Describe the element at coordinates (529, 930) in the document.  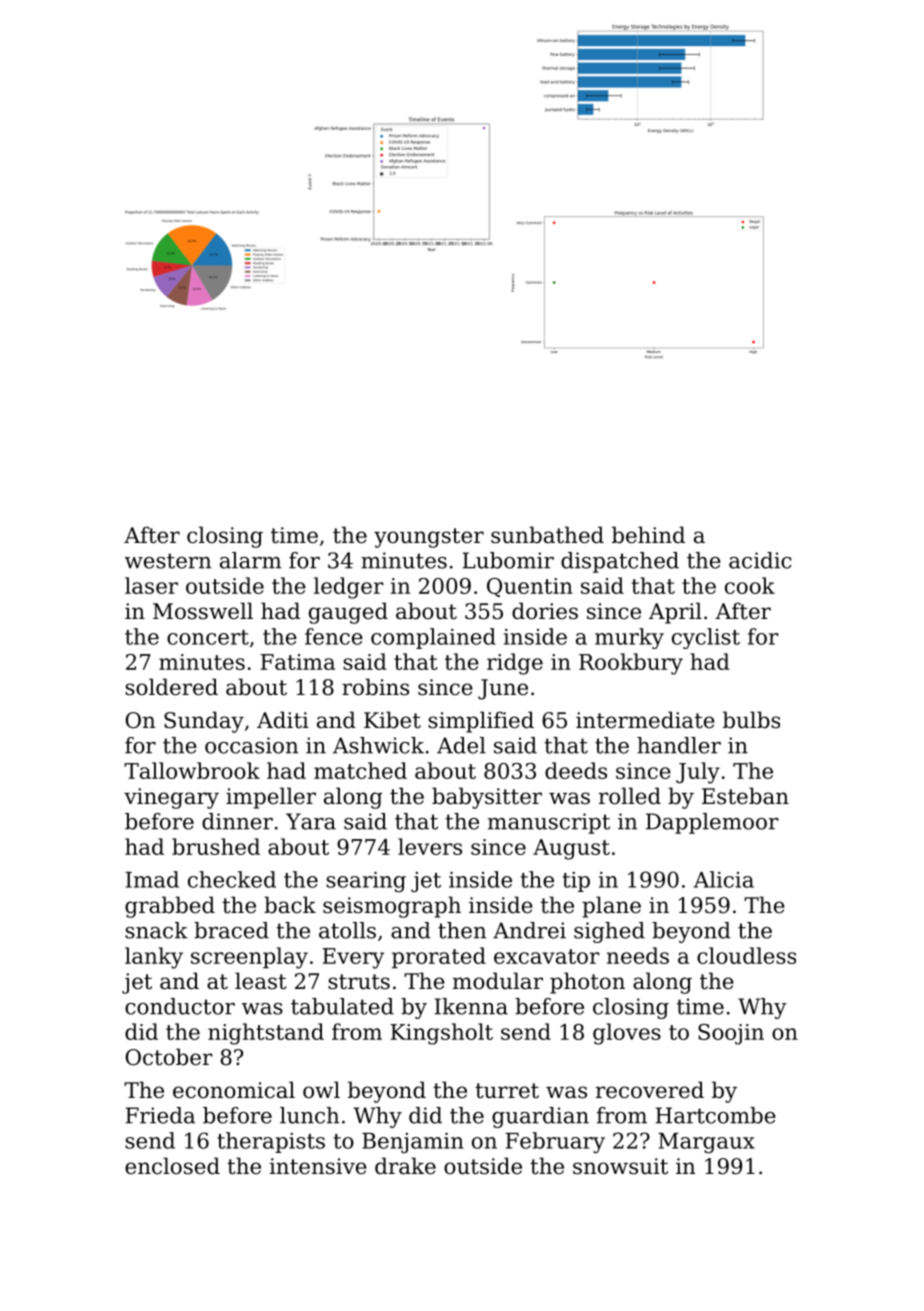
I see `Andrei` at that location.
